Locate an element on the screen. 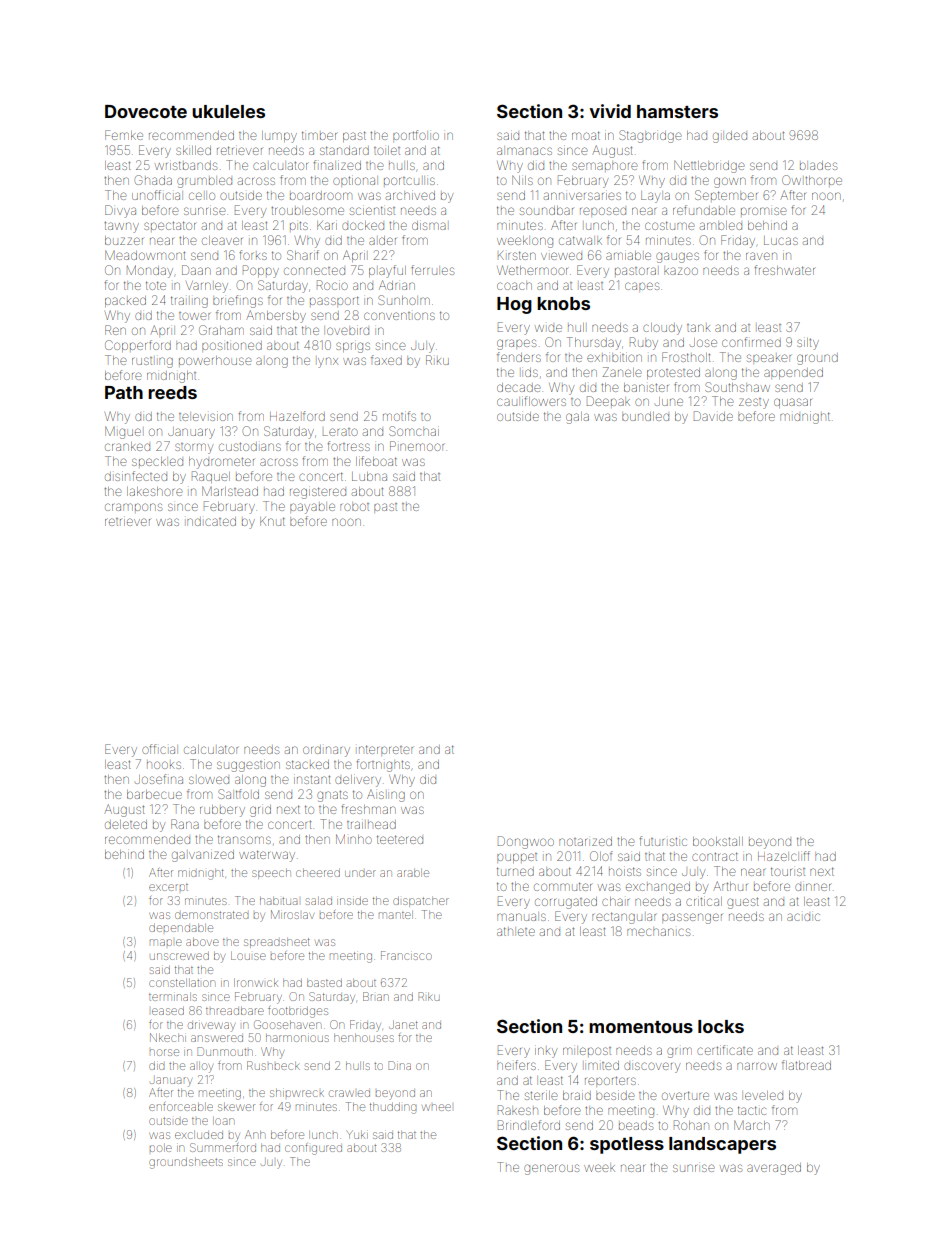 The height and width of the screenshot is (1233, 952). Marlstead is located at coordinates (230, 491).
